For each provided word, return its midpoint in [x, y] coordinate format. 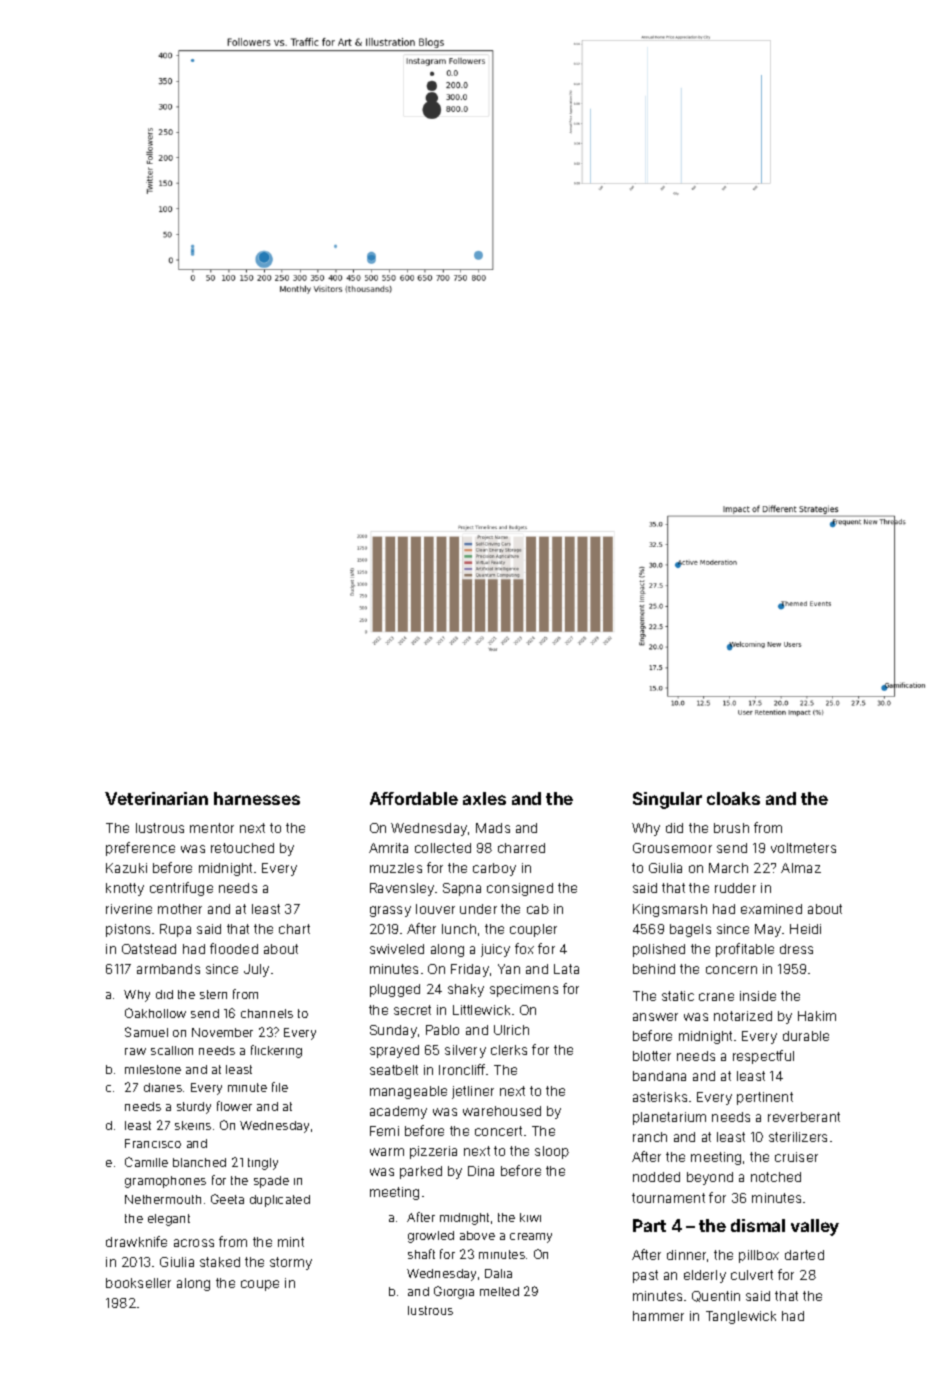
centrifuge [181, 889]
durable [806, 1036]
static [678, 996]
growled [431, 1237]
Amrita [388, 848]
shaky [466, 990]
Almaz [801, 868]
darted [804, 1255]
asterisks [660, 1097]
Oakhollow [155, 1013]
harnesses [257, 798]
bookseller [138, 1283]
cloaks [733, 798]
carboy [494, 869]
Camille [146, 1162]
